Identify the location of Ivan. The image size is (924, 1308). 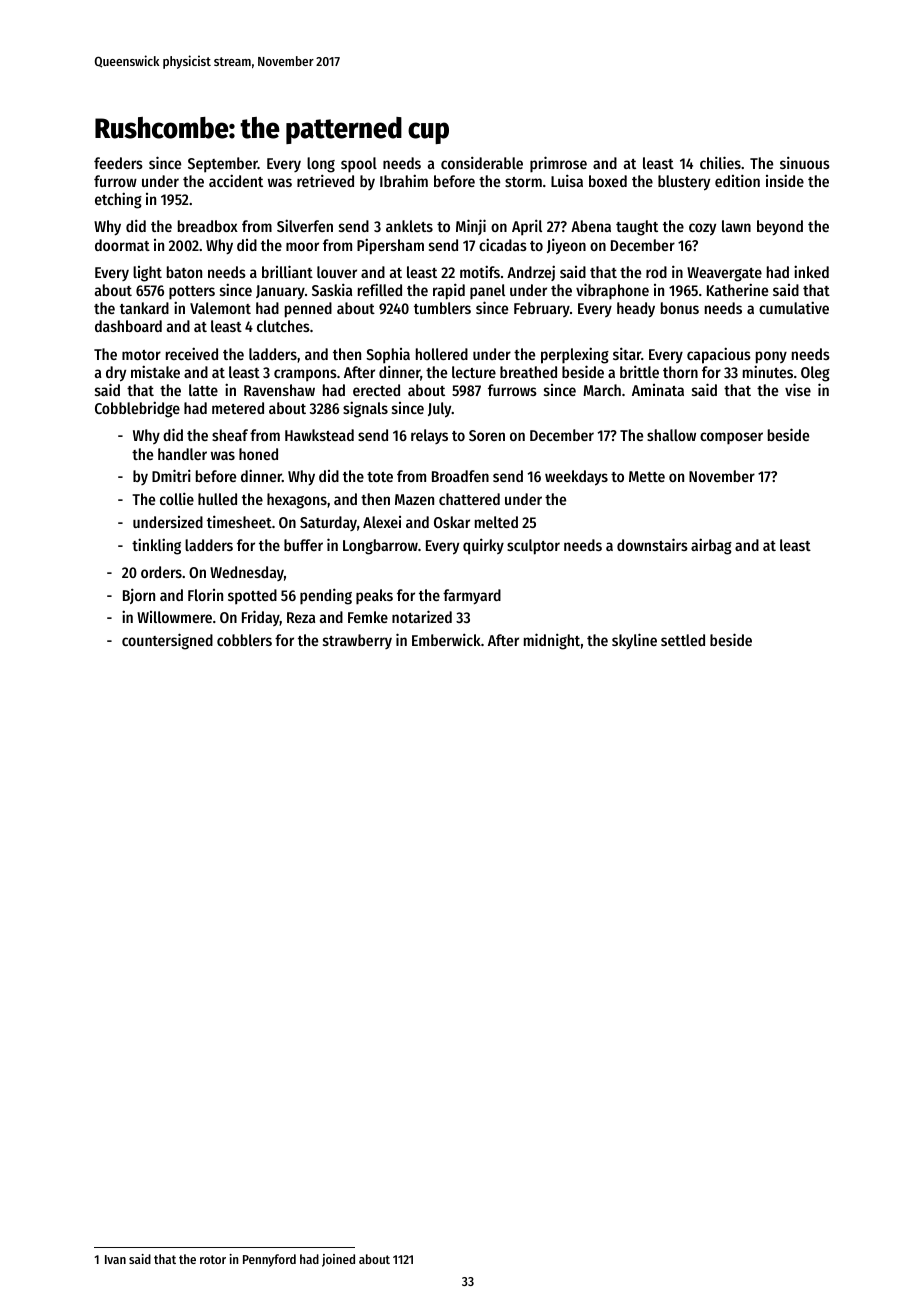
(115, 1259).
